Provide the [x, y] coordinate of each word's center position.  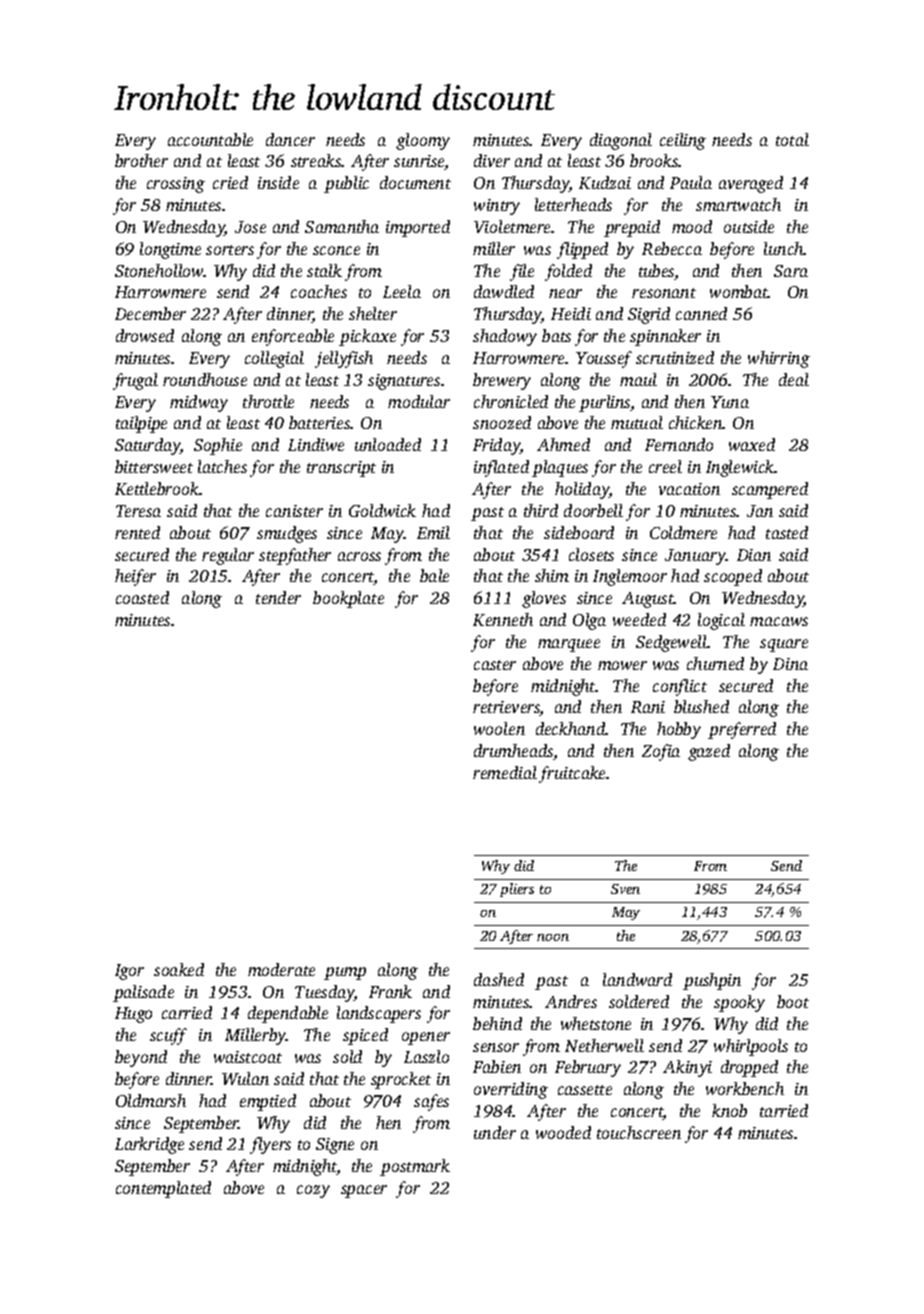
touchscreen [639, 1132]
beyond [141, 1058]
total [792, 139]
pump [345, 973]
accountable [210, 139]
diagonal [621, 141]
